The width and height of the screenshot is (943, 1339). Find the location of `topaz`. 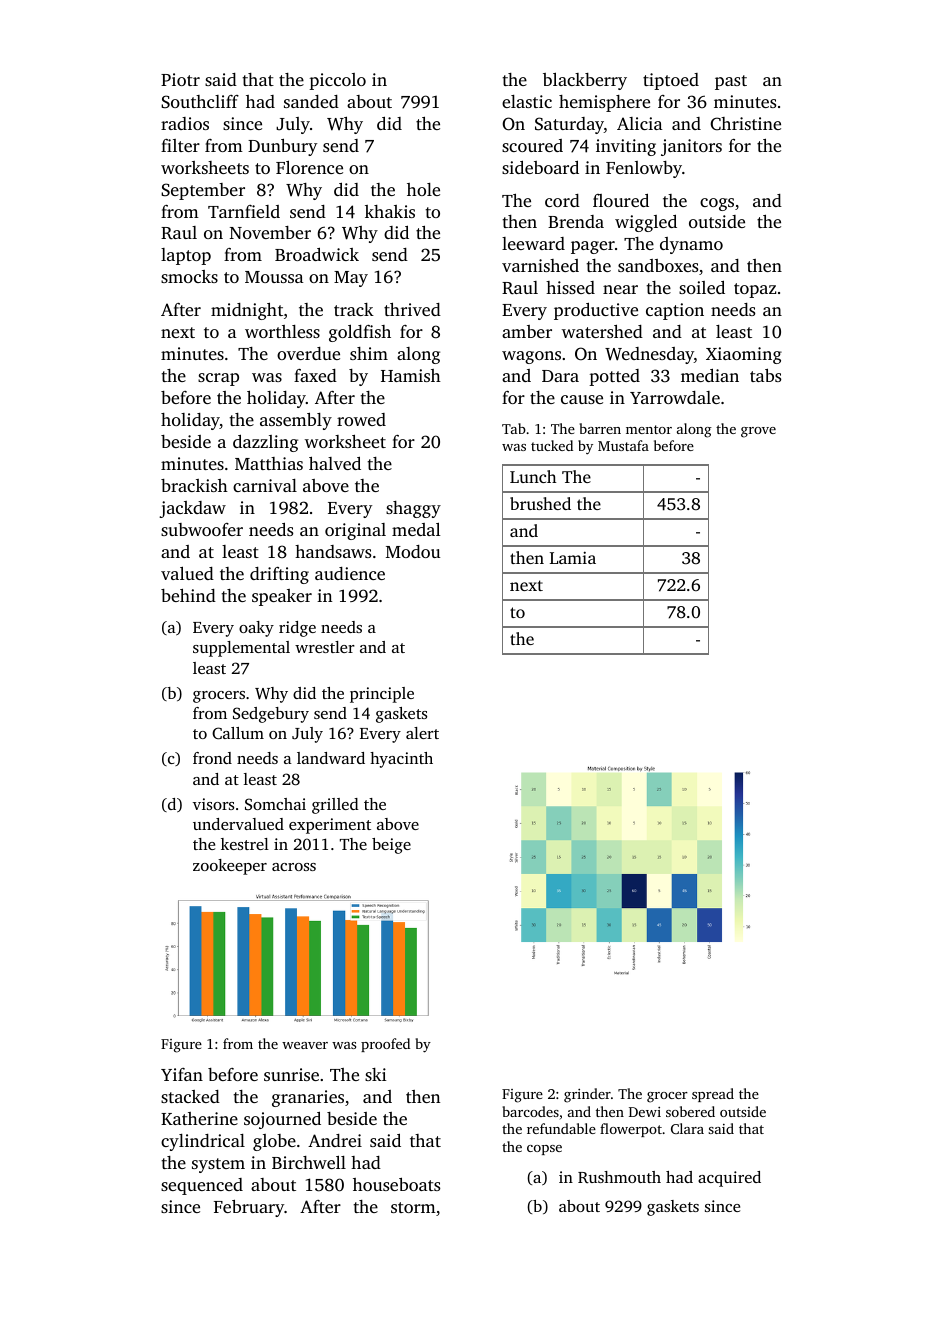

topaz is located at coordinates (755, 290).
